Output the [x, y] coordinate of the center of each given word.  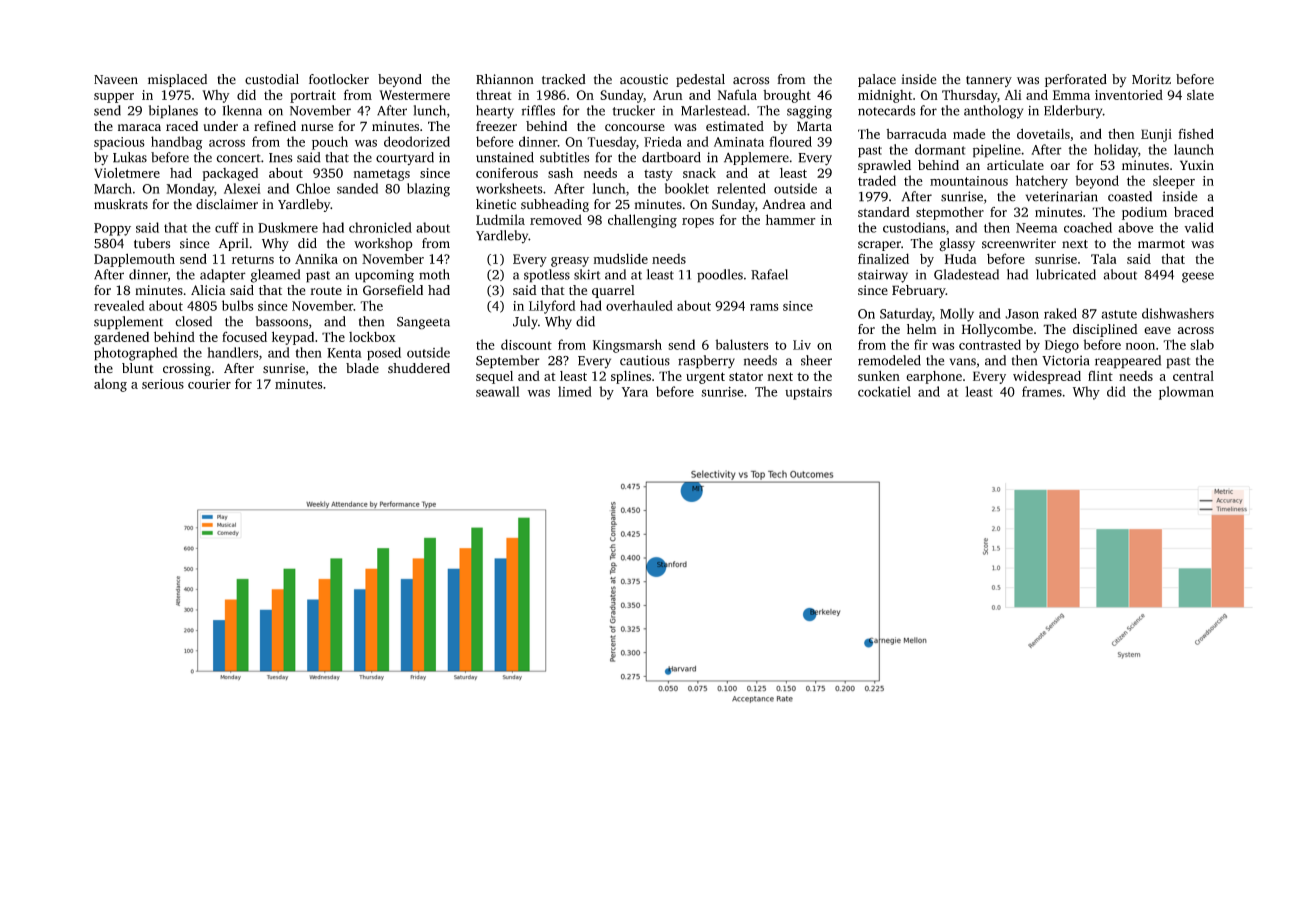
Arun [668, 95]
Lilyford [552, 307]
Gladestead [966, 274]
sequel [494, 377]
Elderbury [1073, 112]
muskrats [121, 204]
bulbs [238, 305]
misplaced [177, 80]
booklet [687, 188]
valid [1199, 227]
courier [209, 384]
